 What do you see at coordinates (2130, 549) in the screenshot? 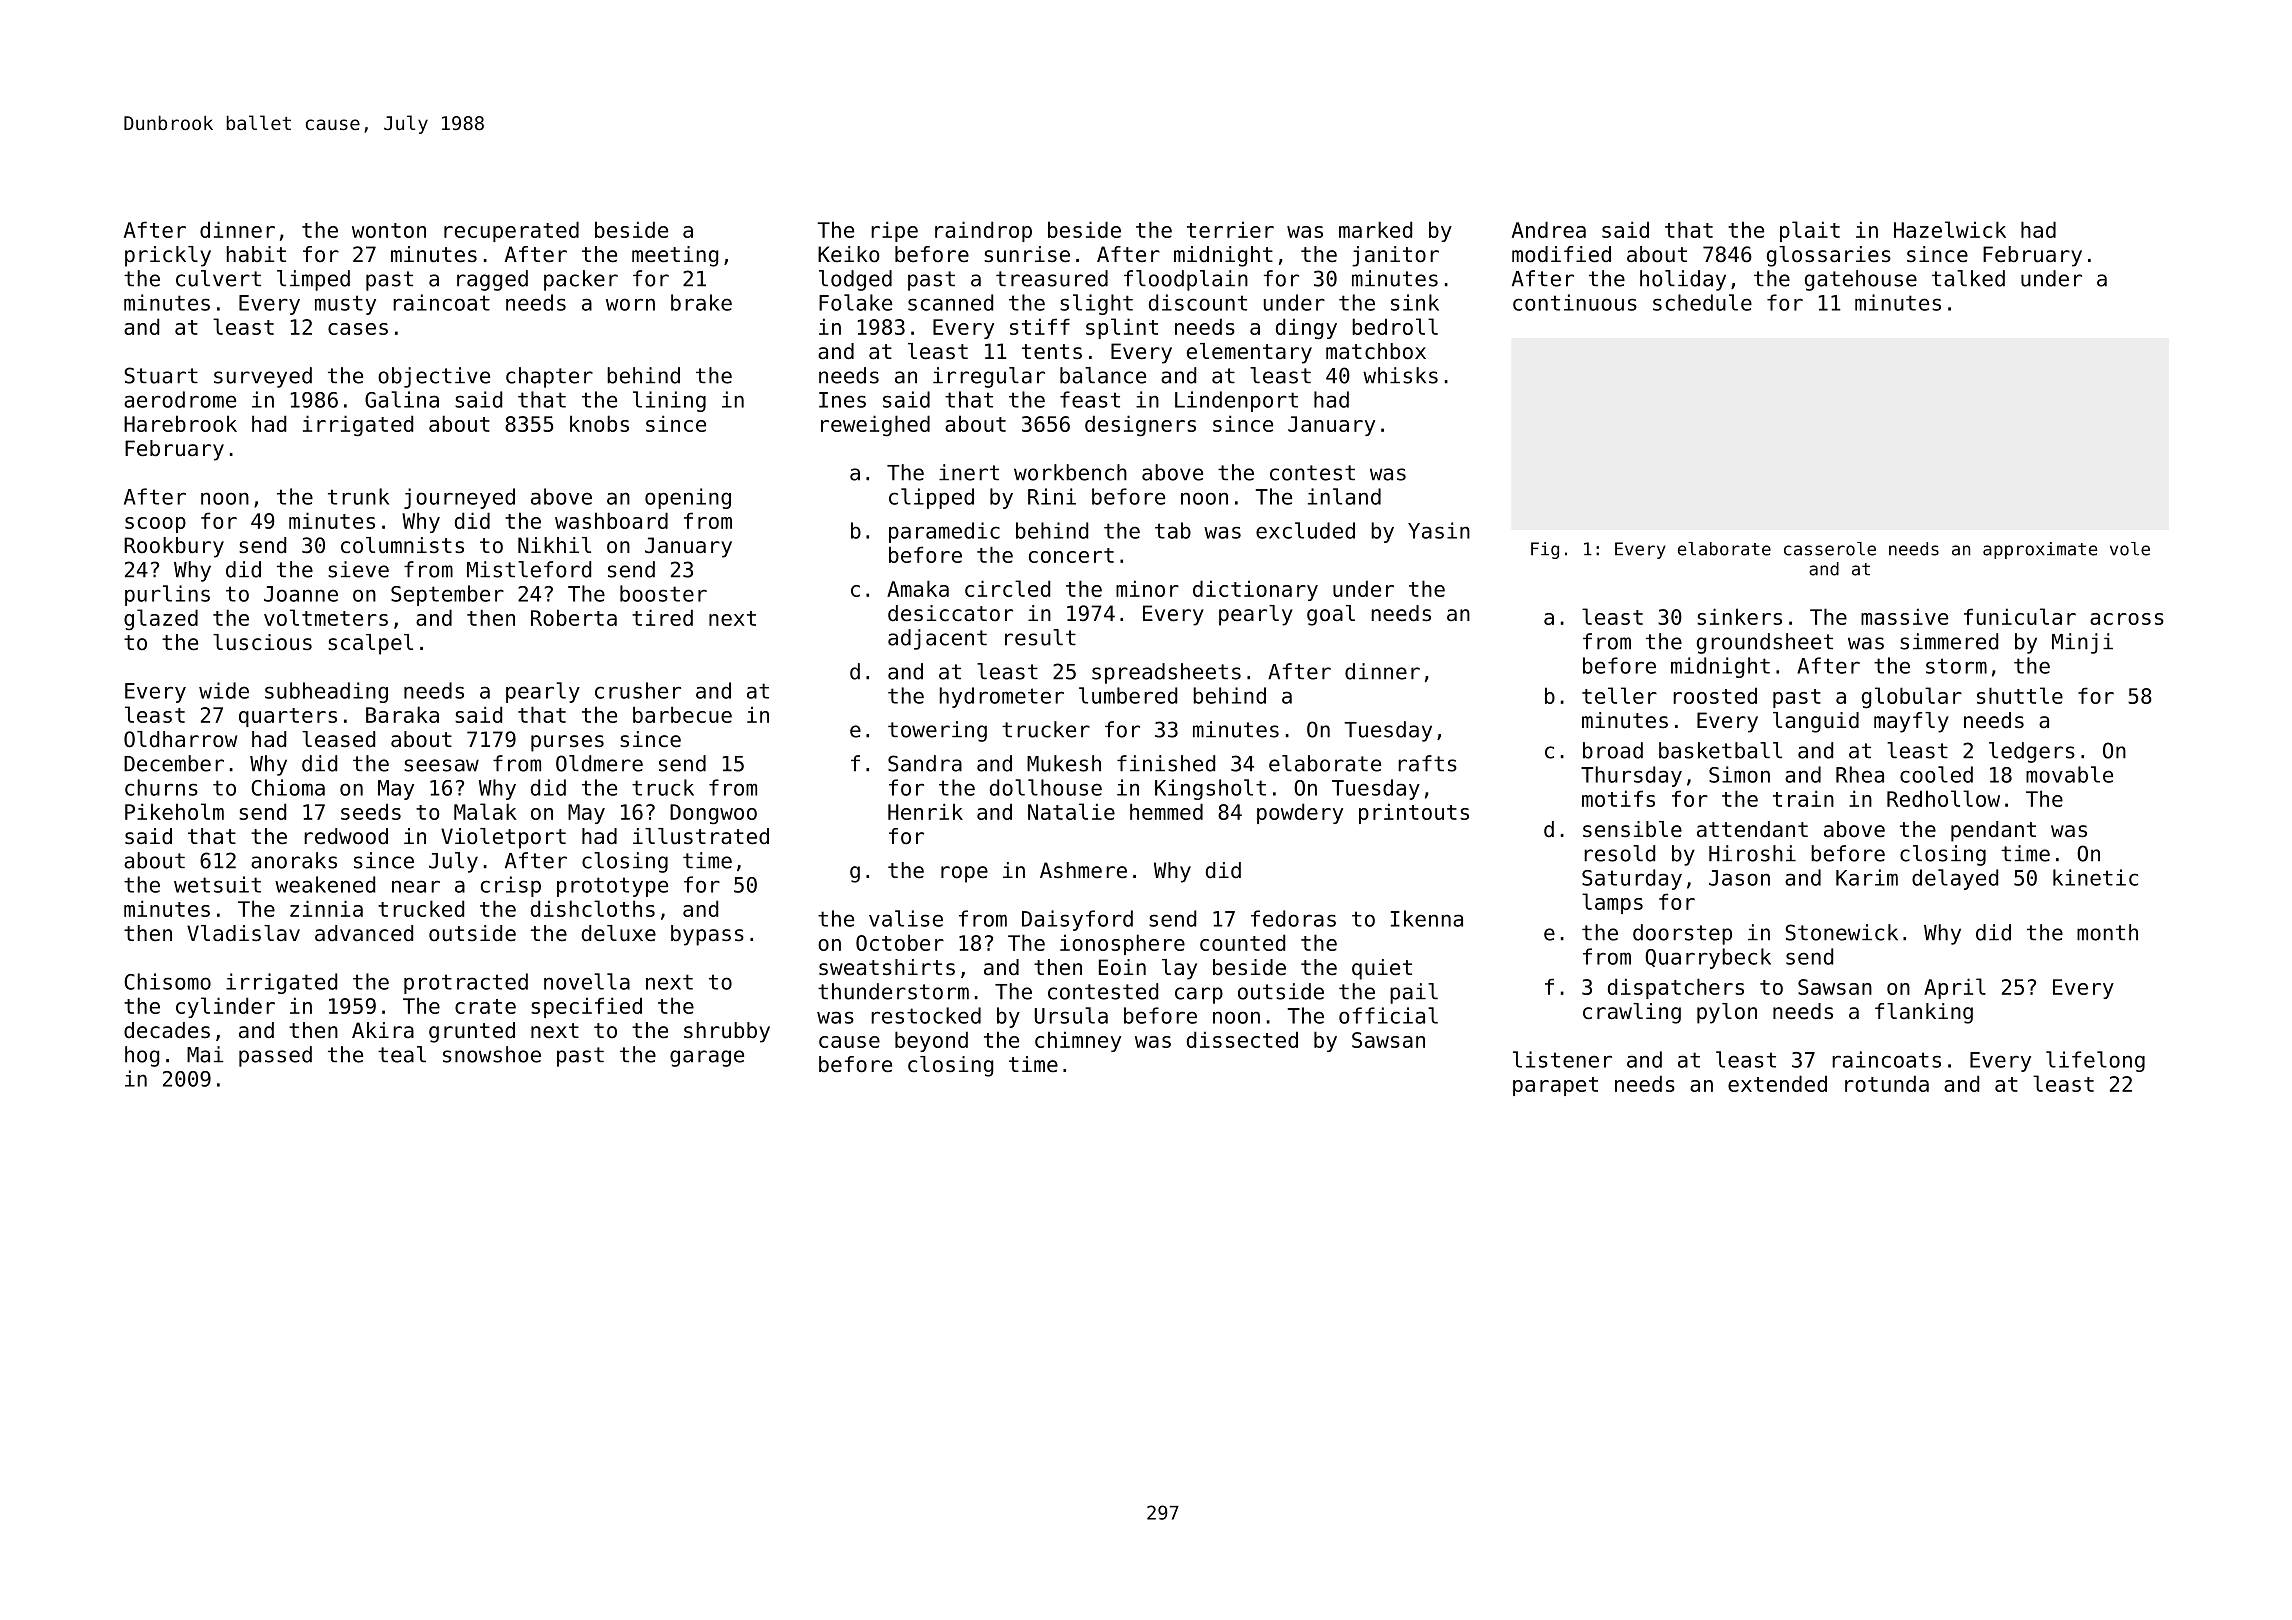
I see `vole` at bounding box center [2130, 549].
